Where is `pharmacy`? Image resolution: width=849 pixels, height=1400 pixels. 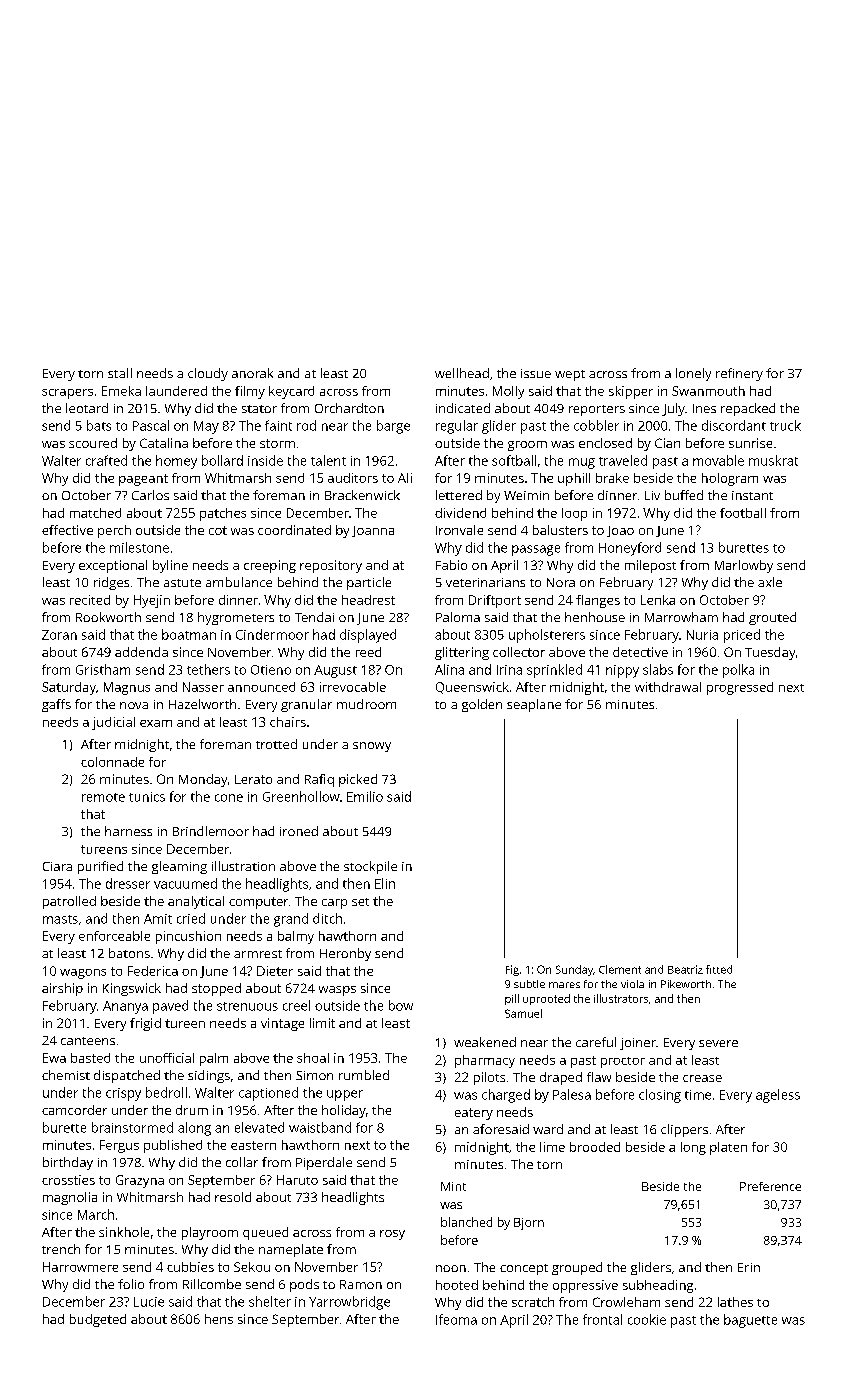
pharmacy is located at coordinates (485, 1061).
